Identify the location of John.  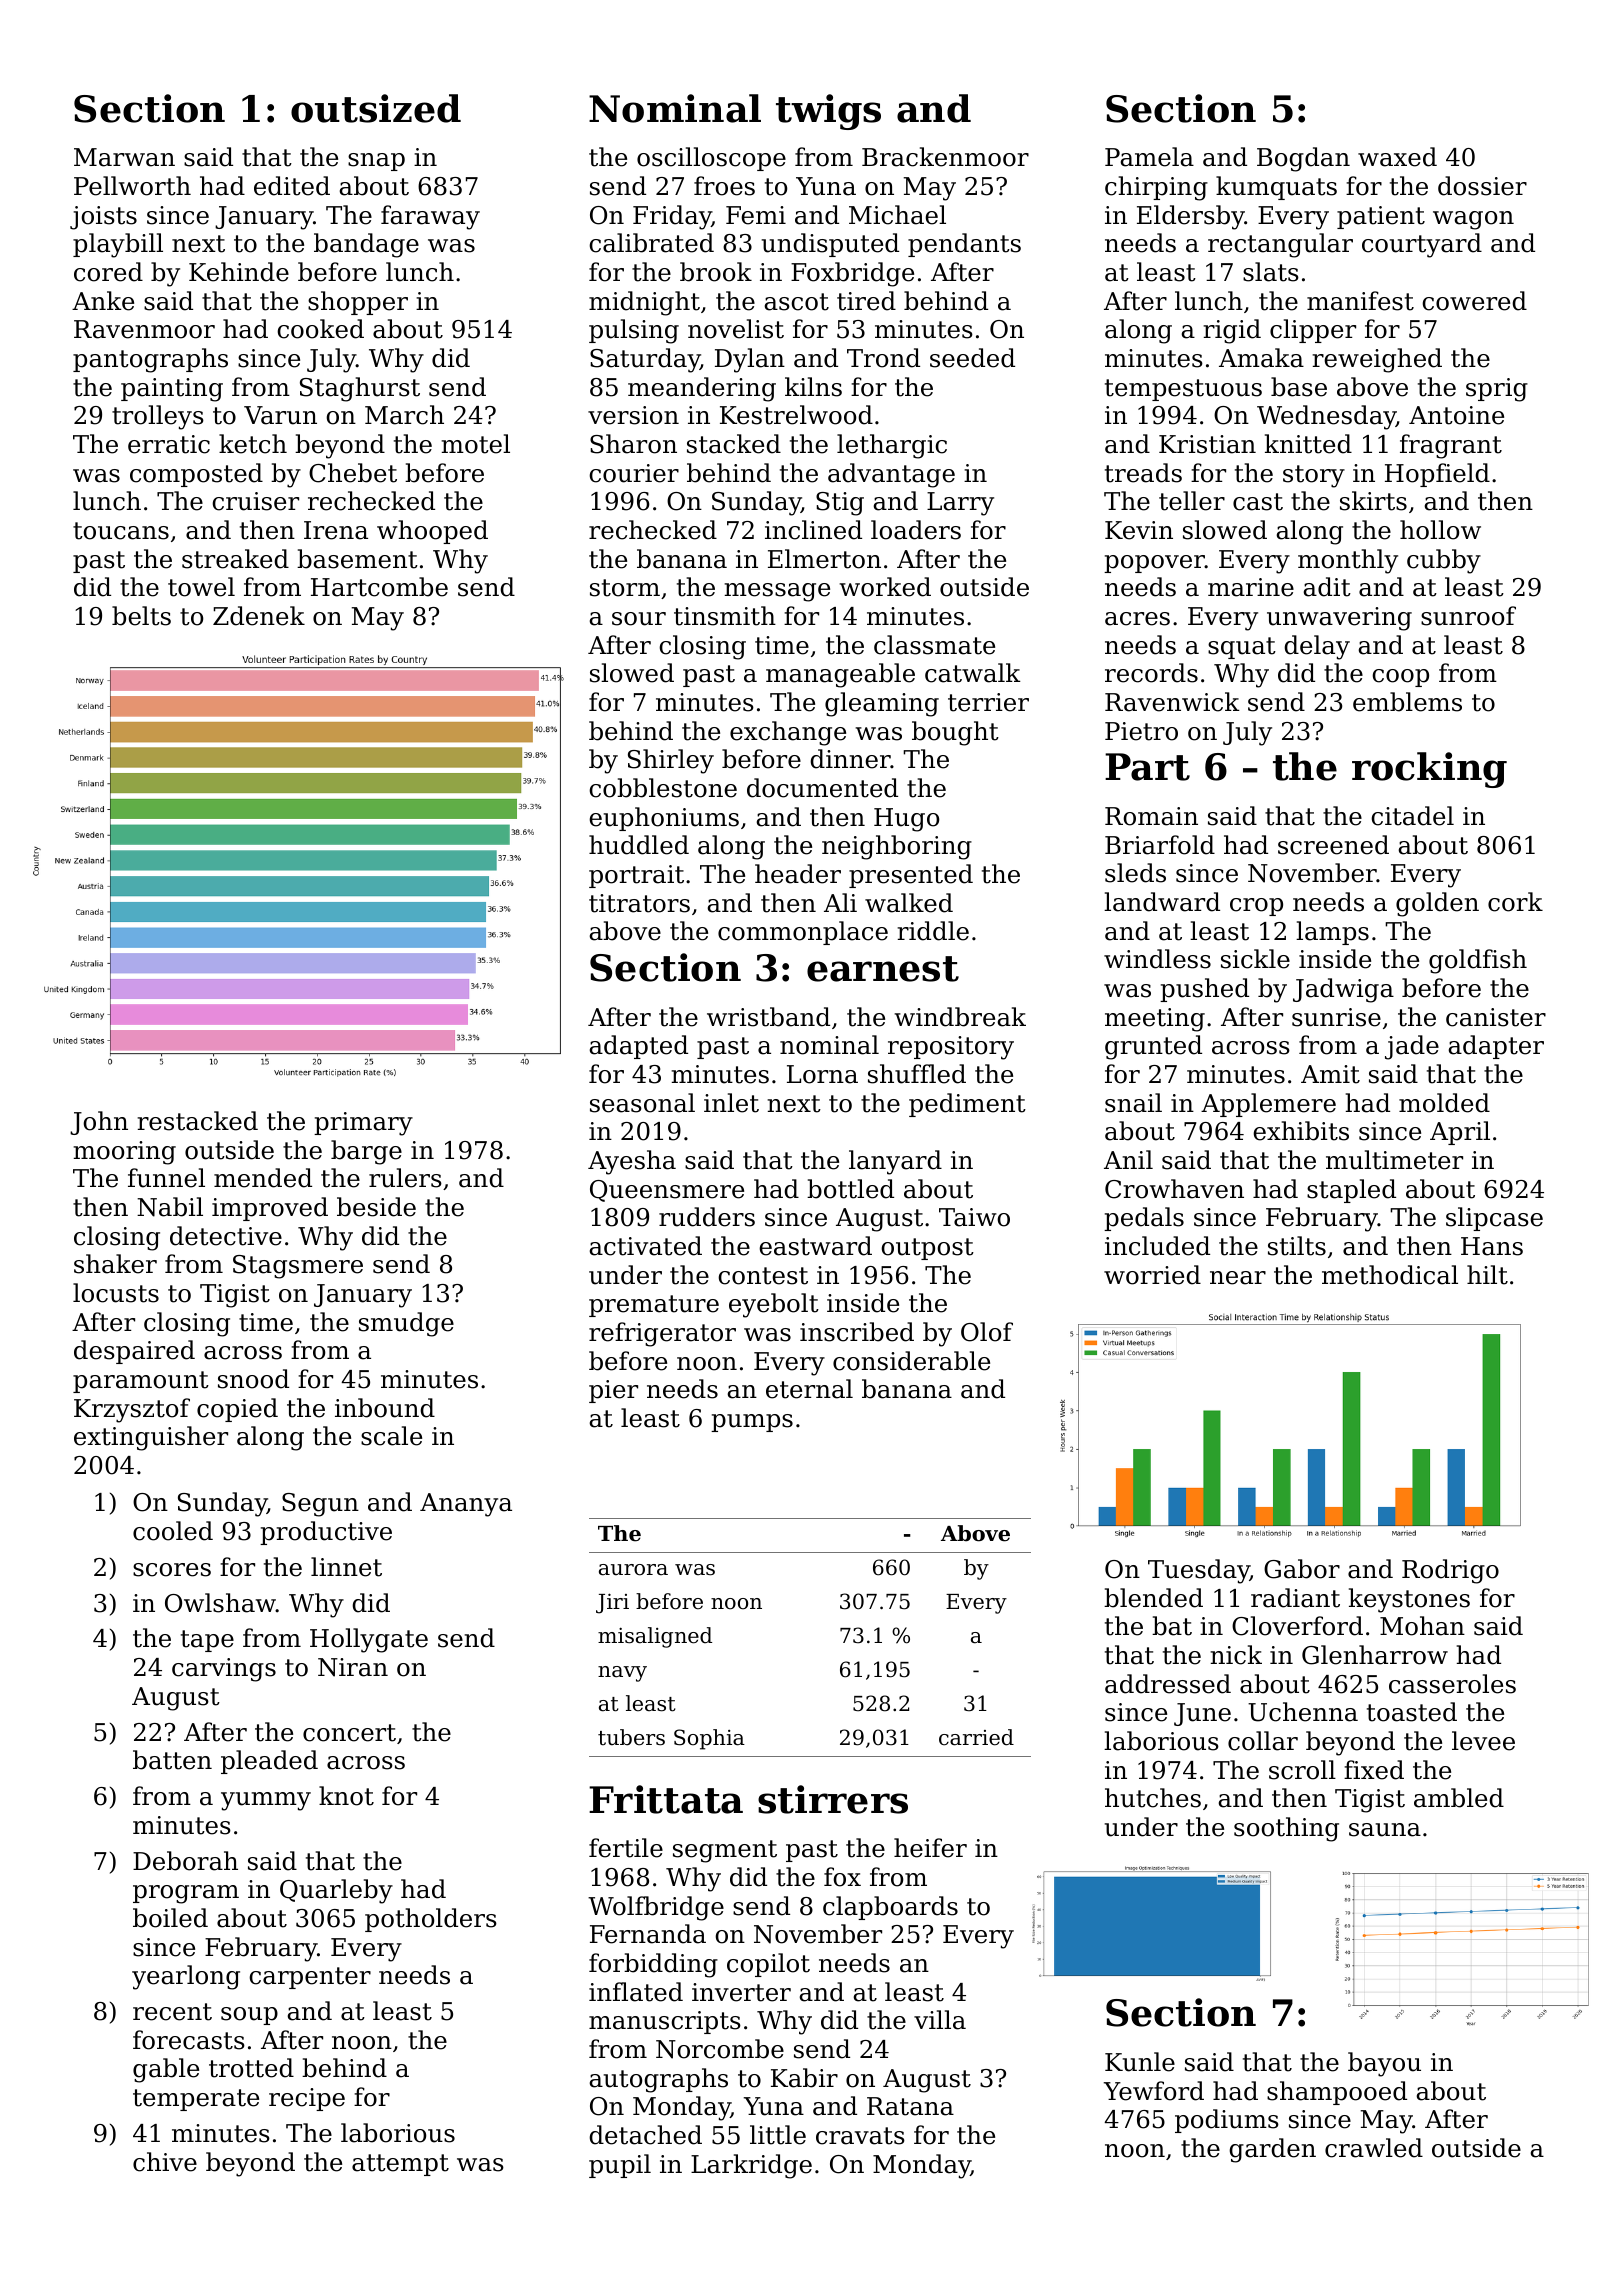
(99, 1123).
